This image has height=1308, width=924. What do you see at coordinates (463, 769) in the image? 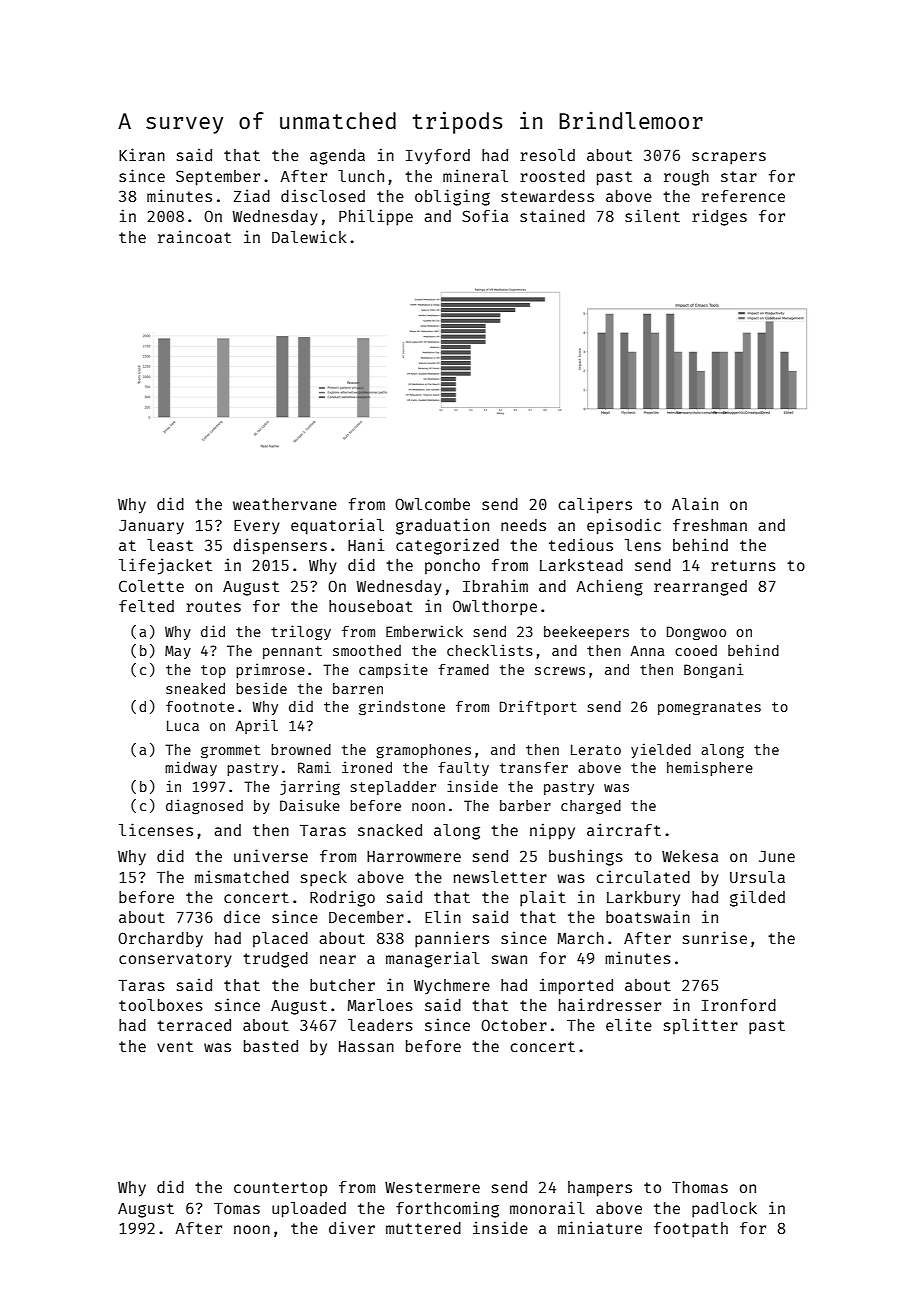
I see `faulty` at bounding box center [463, 769].
